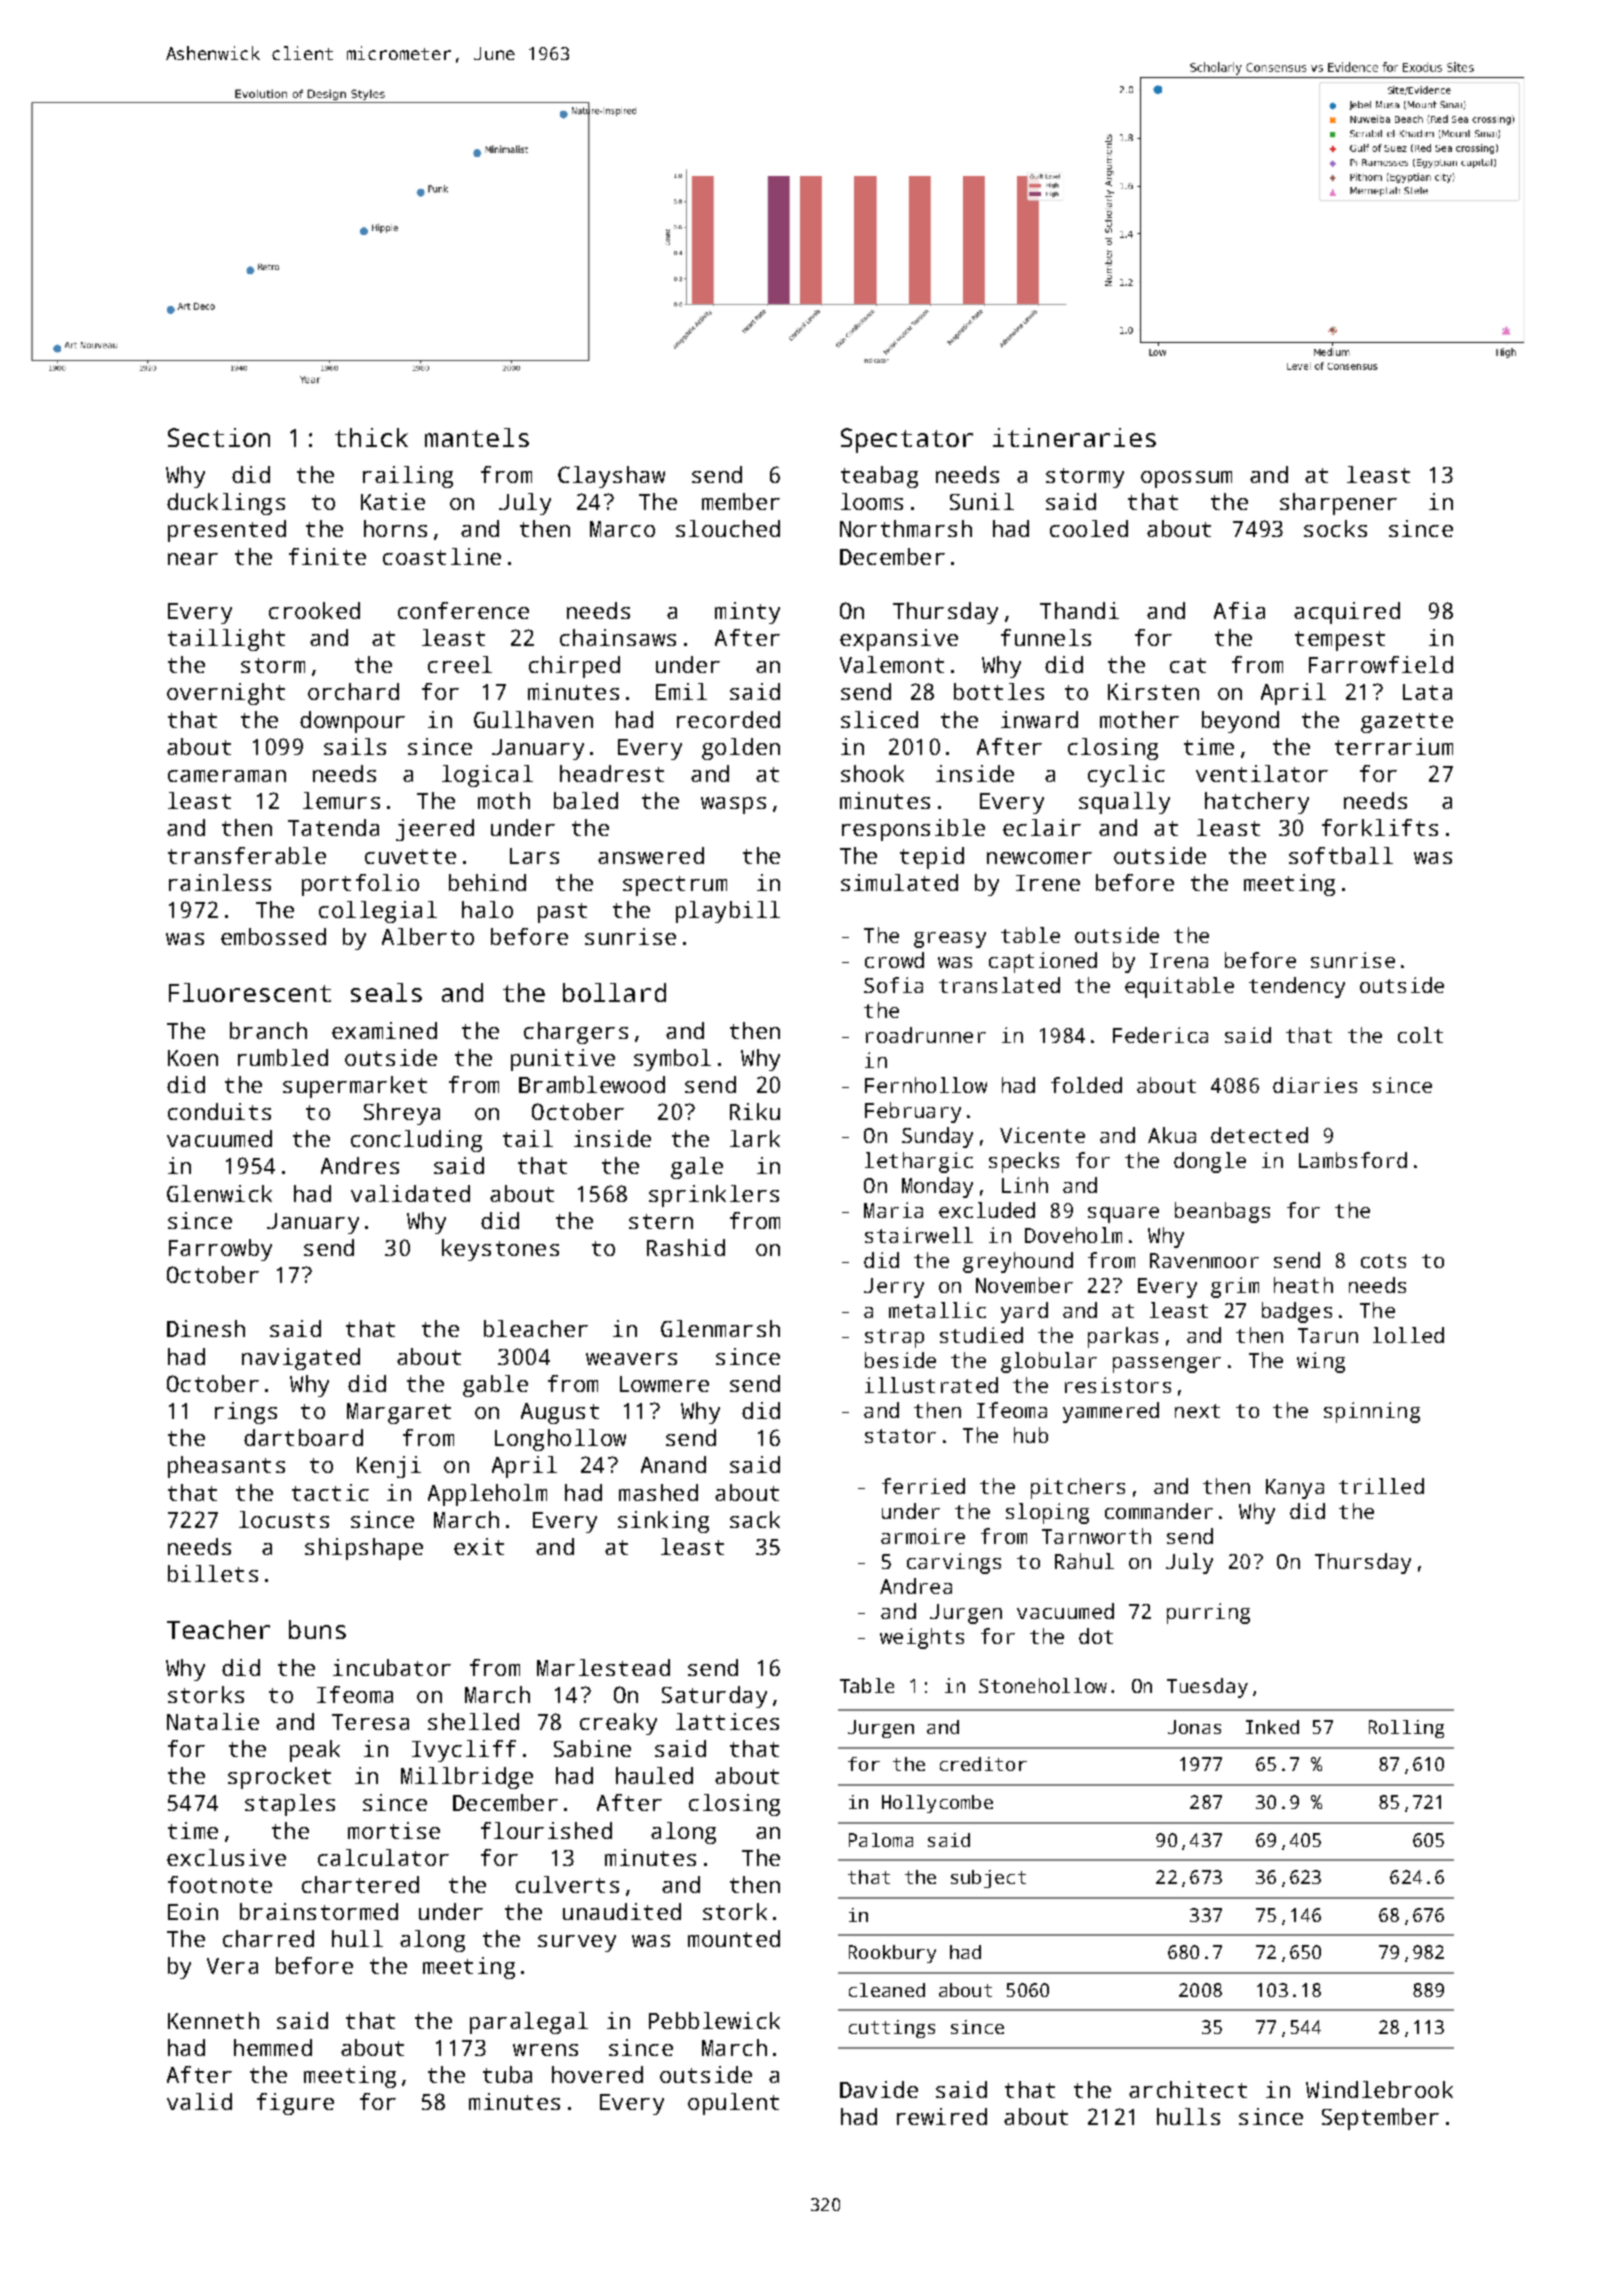 The image size is (1620, 2292). I want to click on tuba, so click(507, 2074).
